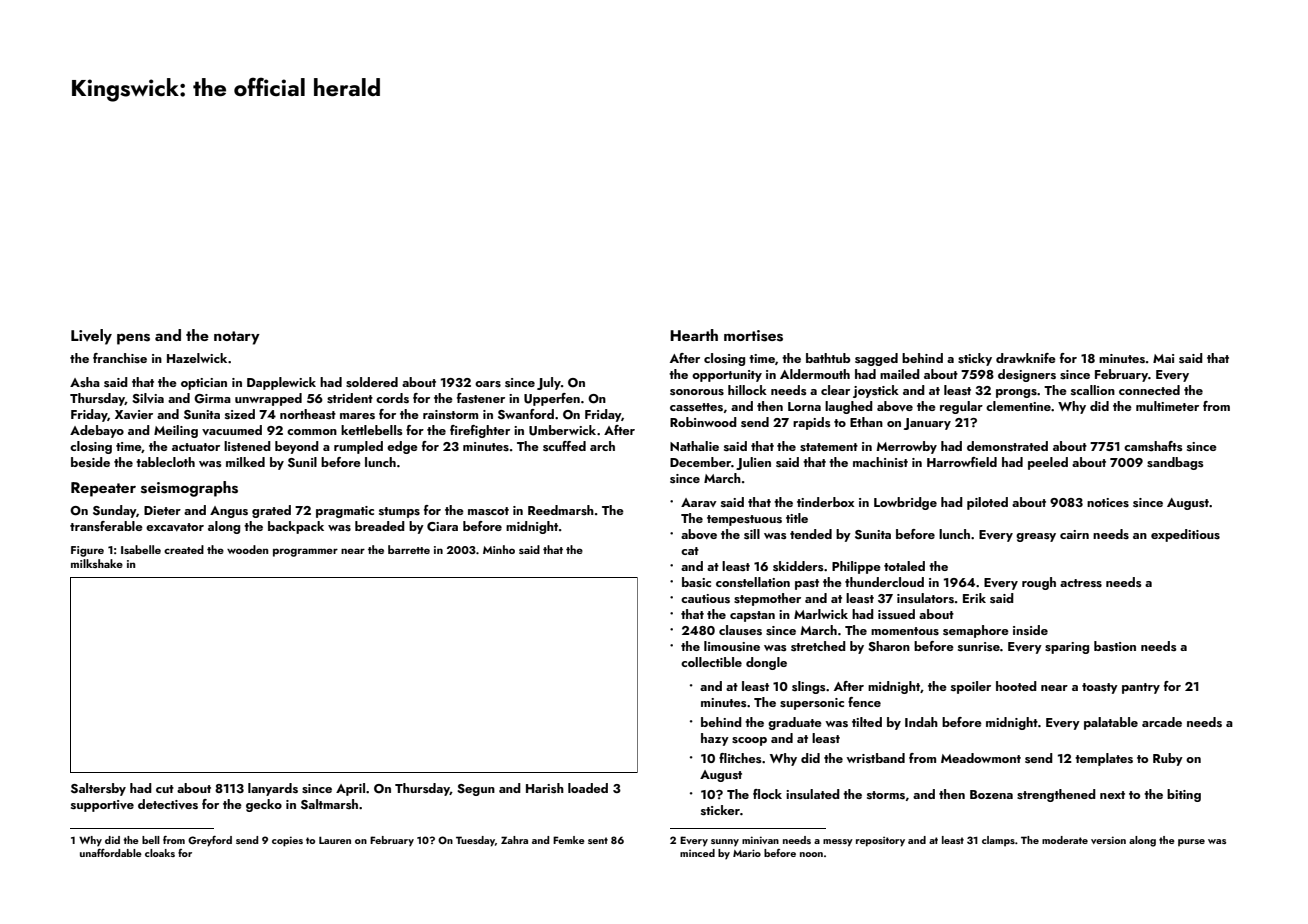 This screenshot has height=924, width=1308. I want to click on beside, so click(90, 462).
